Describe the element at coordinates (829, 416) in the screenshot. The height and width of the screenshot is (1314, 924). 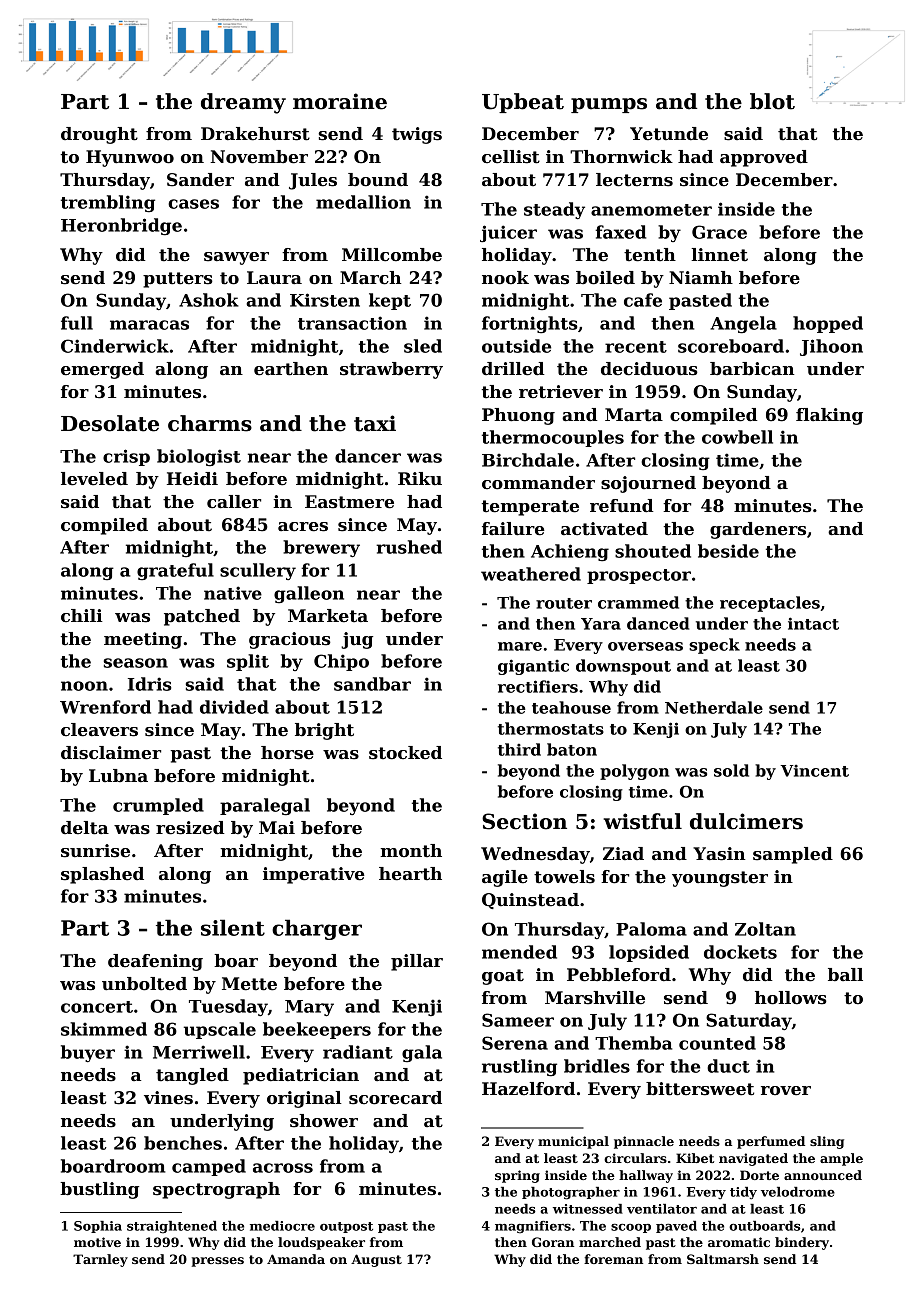
I see `flaking` at that location.
